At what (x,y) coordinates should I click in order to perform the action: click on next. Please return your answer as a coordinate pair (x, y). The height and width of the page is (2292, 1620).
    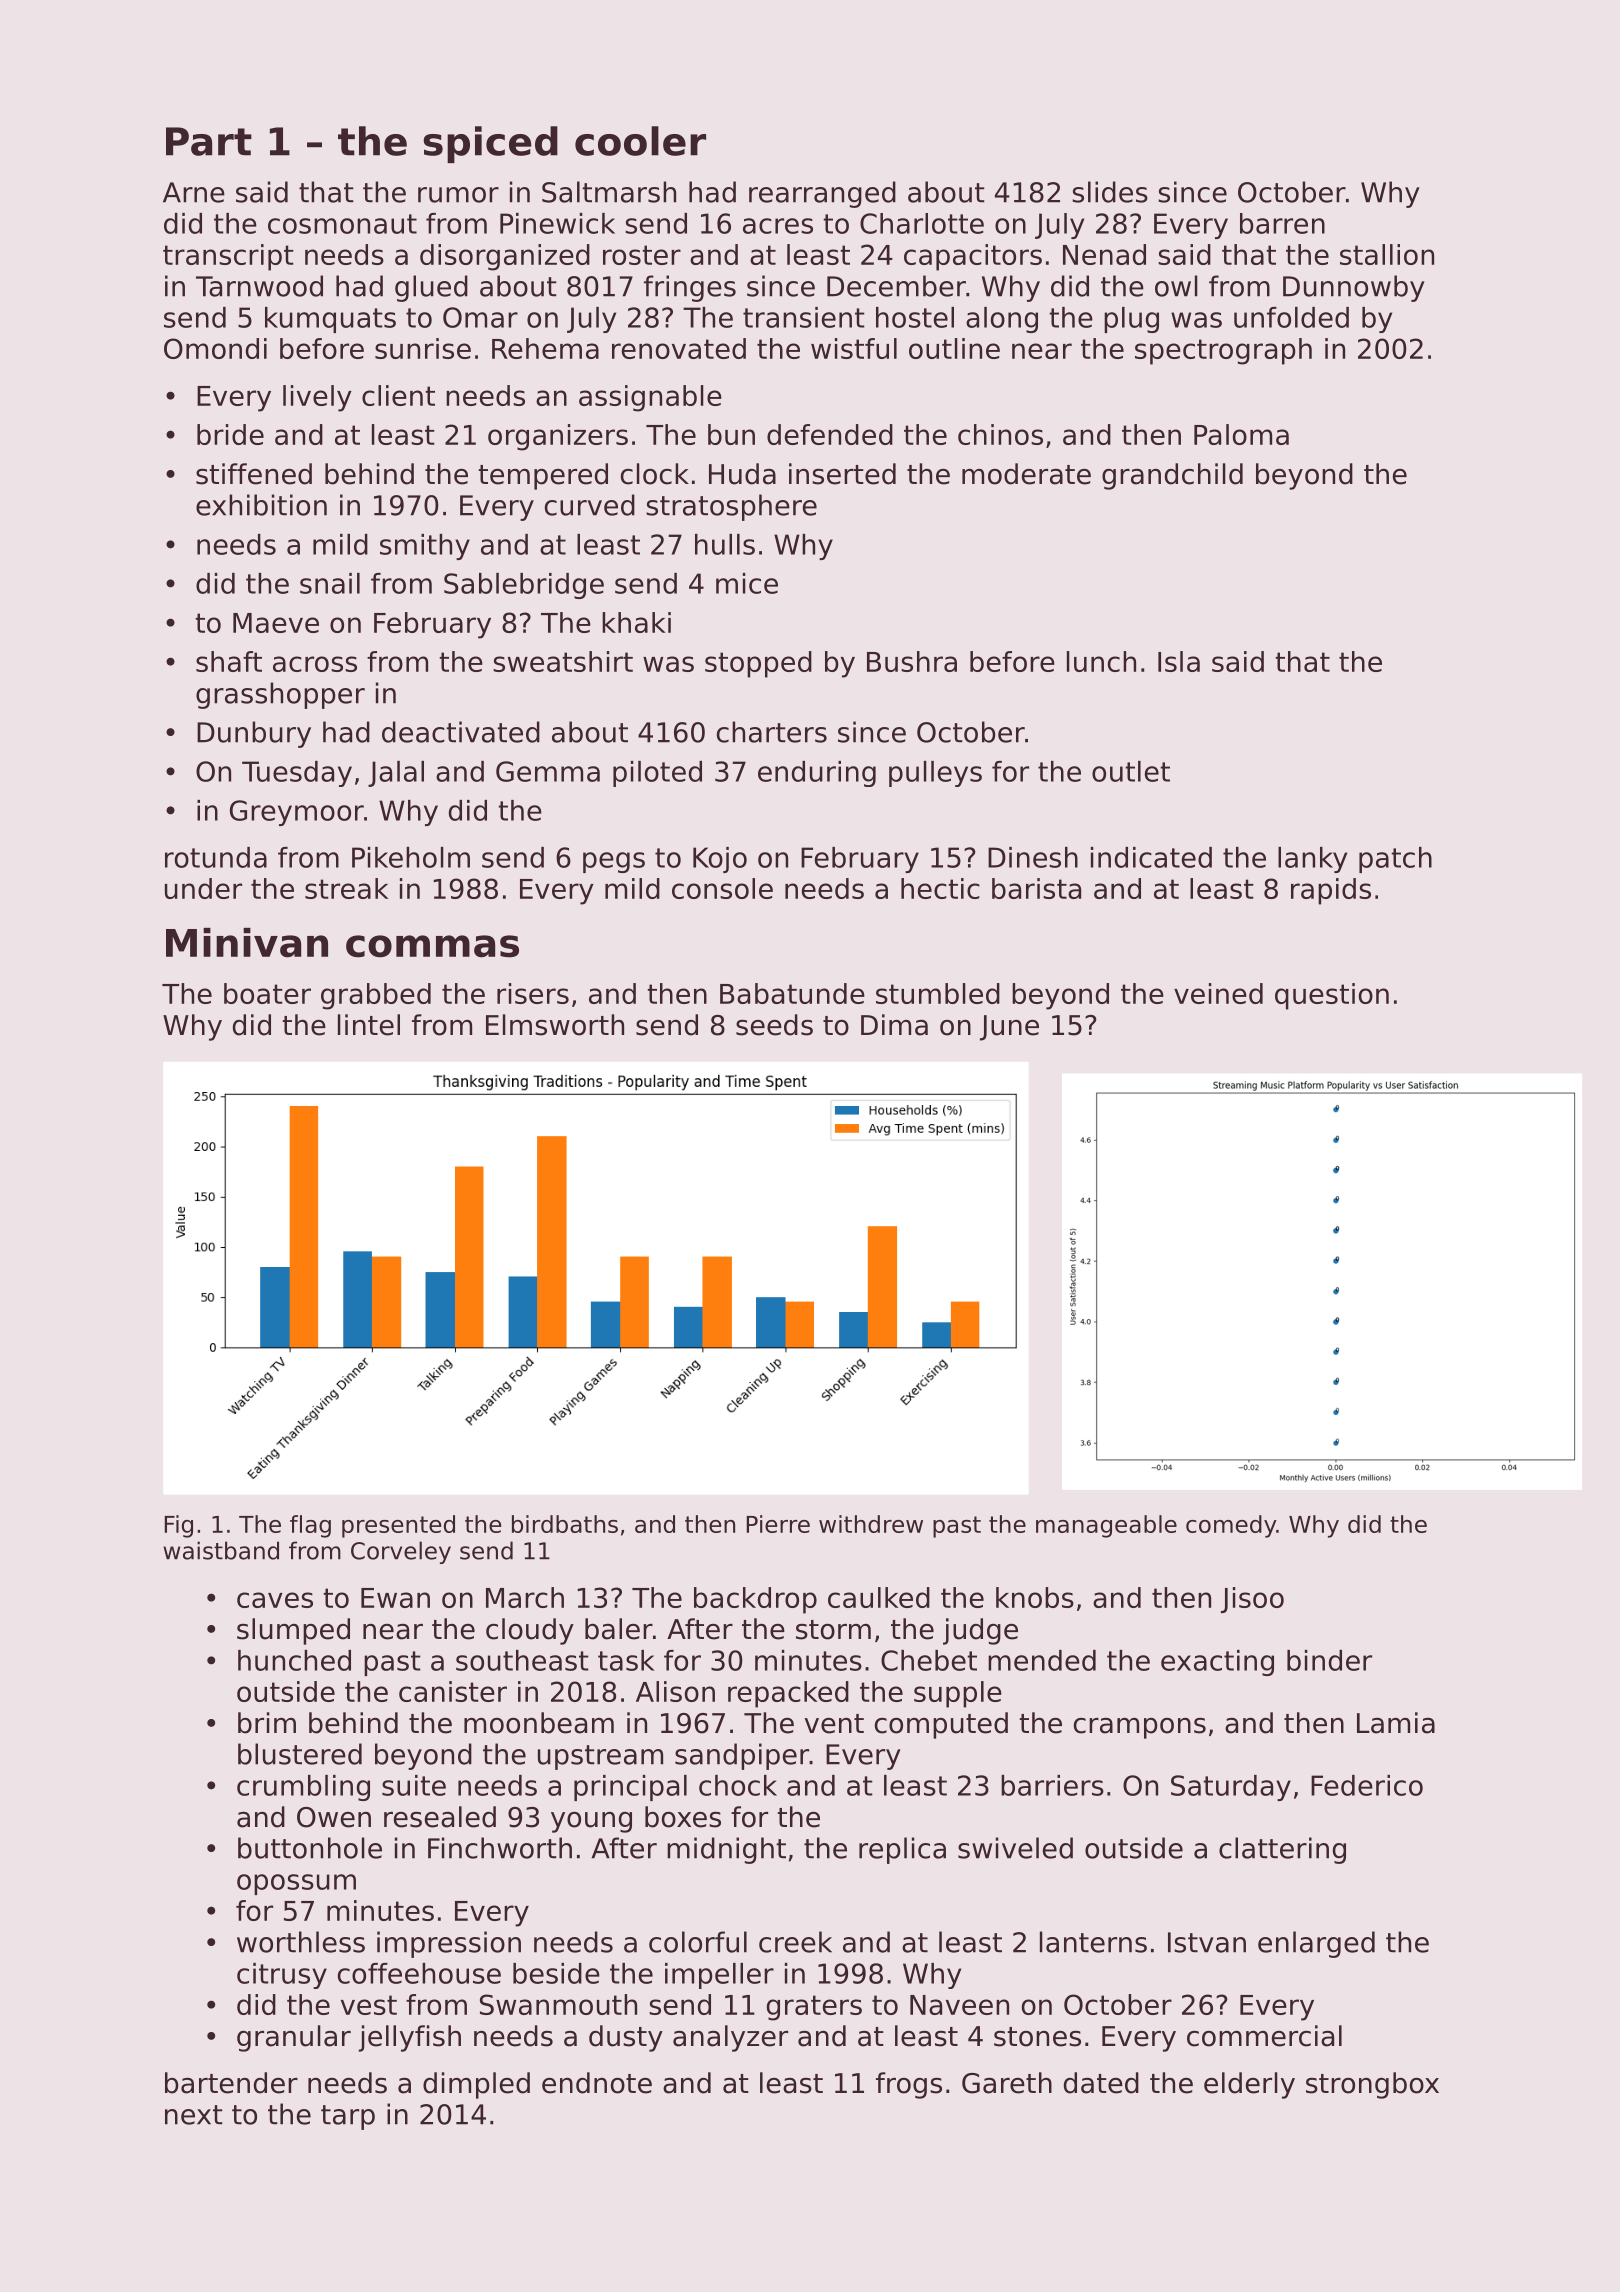
    Looking at the image, I should click on (194, 2115).
